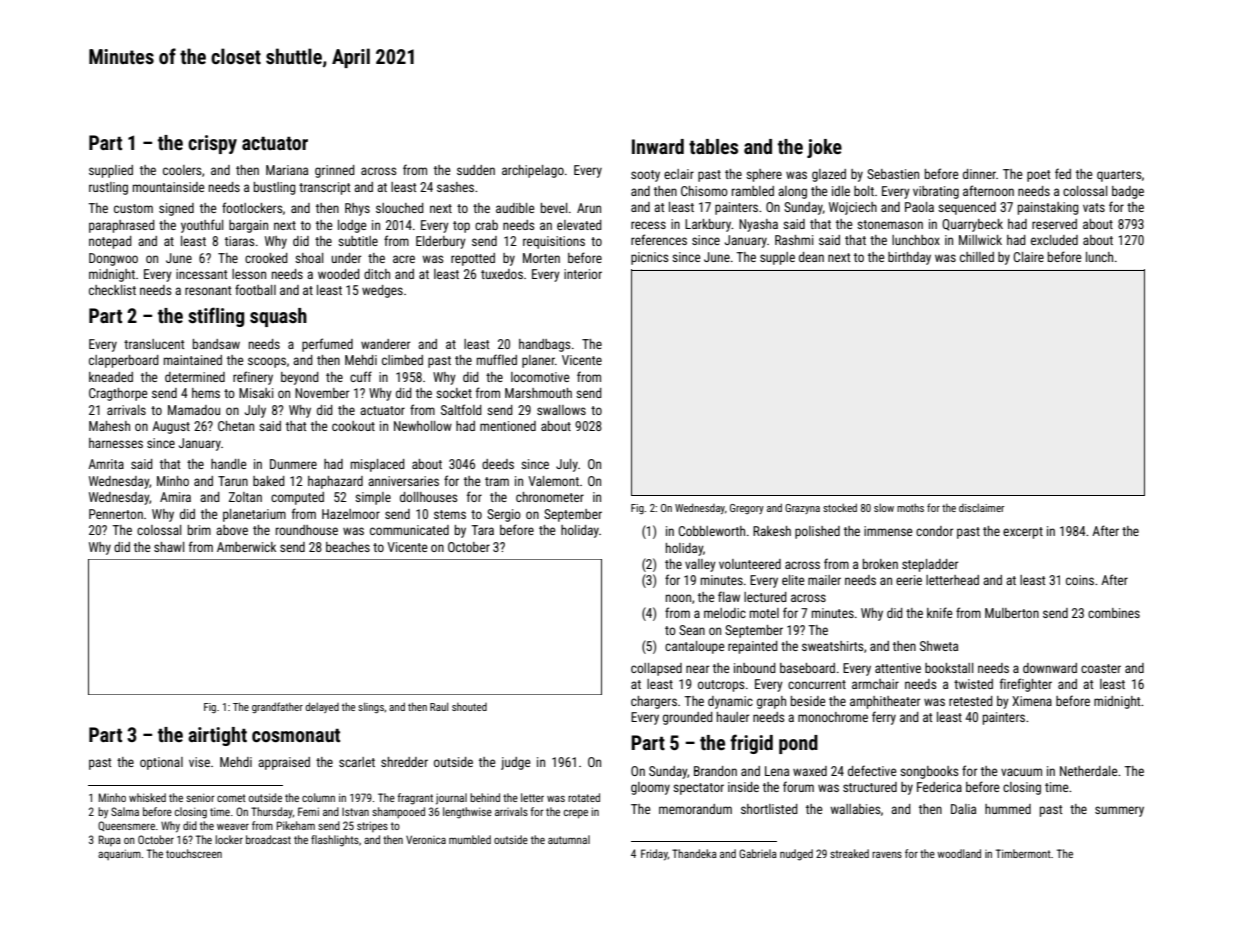 The height and width of the image is (952, 1233). I want to click on Sean, so click(692, 630).
